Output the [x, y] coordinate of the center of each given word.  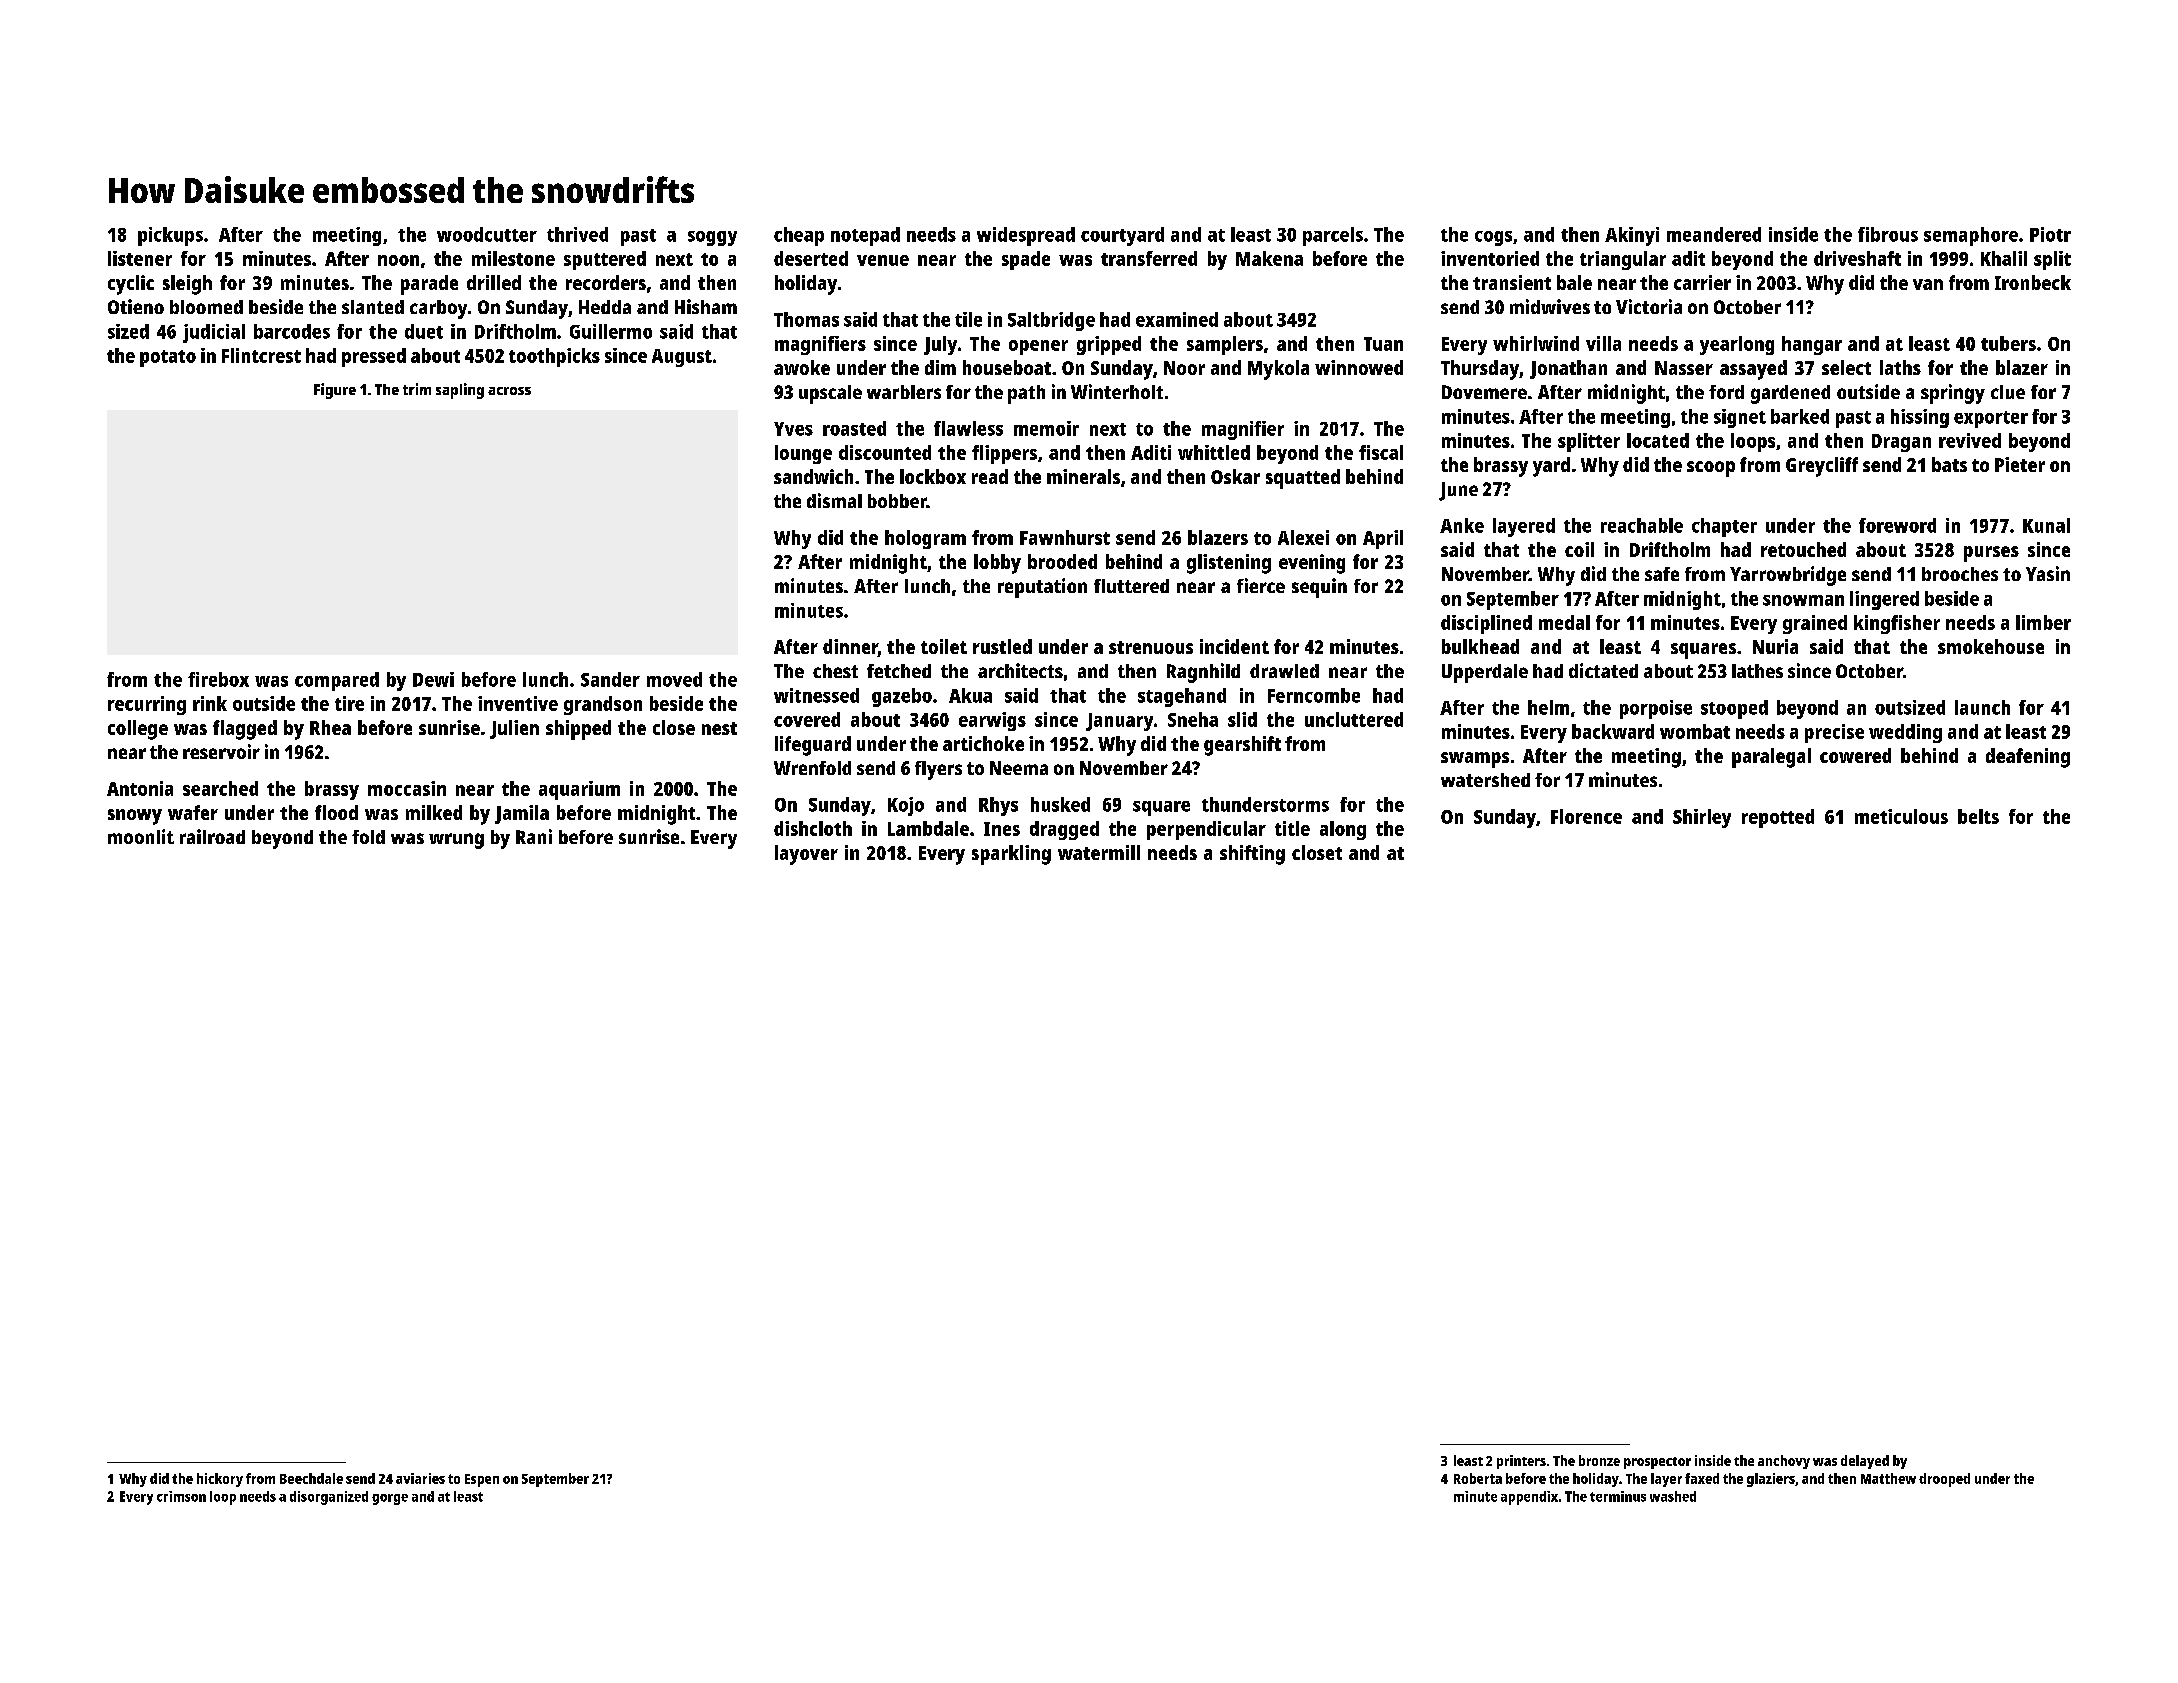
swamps [1475, 760]
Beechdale [311, 1478]
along [1343, 830]
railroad [212, 836]
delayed [1865, 1462]
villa [1603, 343]
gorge [390, 1499]
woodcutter [487, 234]
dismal [834, 500]
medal [1564, 622]
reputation [1042, 588]
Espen [482, 1480]
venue [883, 260]
